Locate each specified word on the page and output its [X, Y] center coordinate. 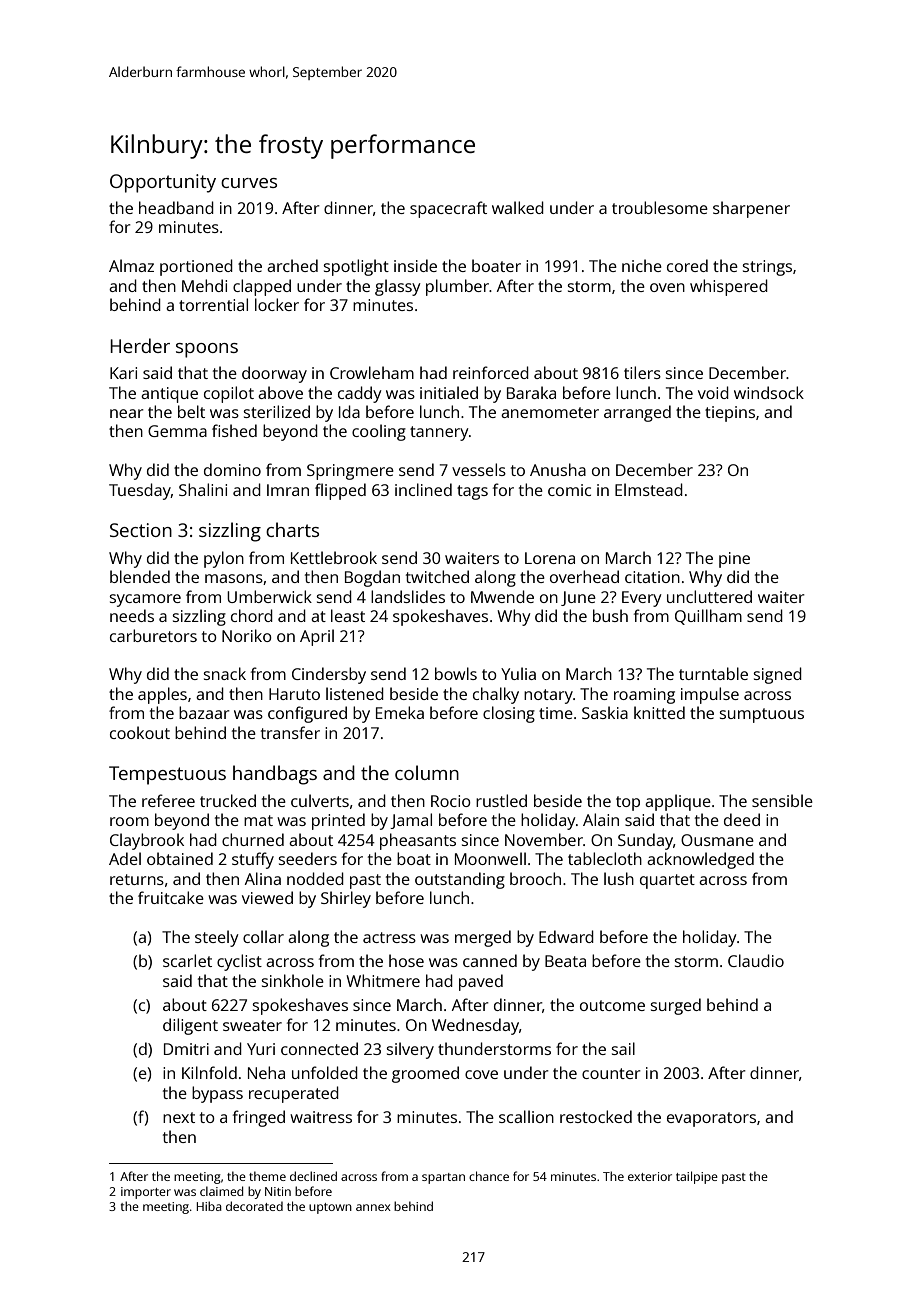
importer [146, 1193]
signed [778, 675]
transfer [290, 732]
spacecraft [448, 209]
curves [249, 183]
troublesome [660, 207]
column [427, 772]
